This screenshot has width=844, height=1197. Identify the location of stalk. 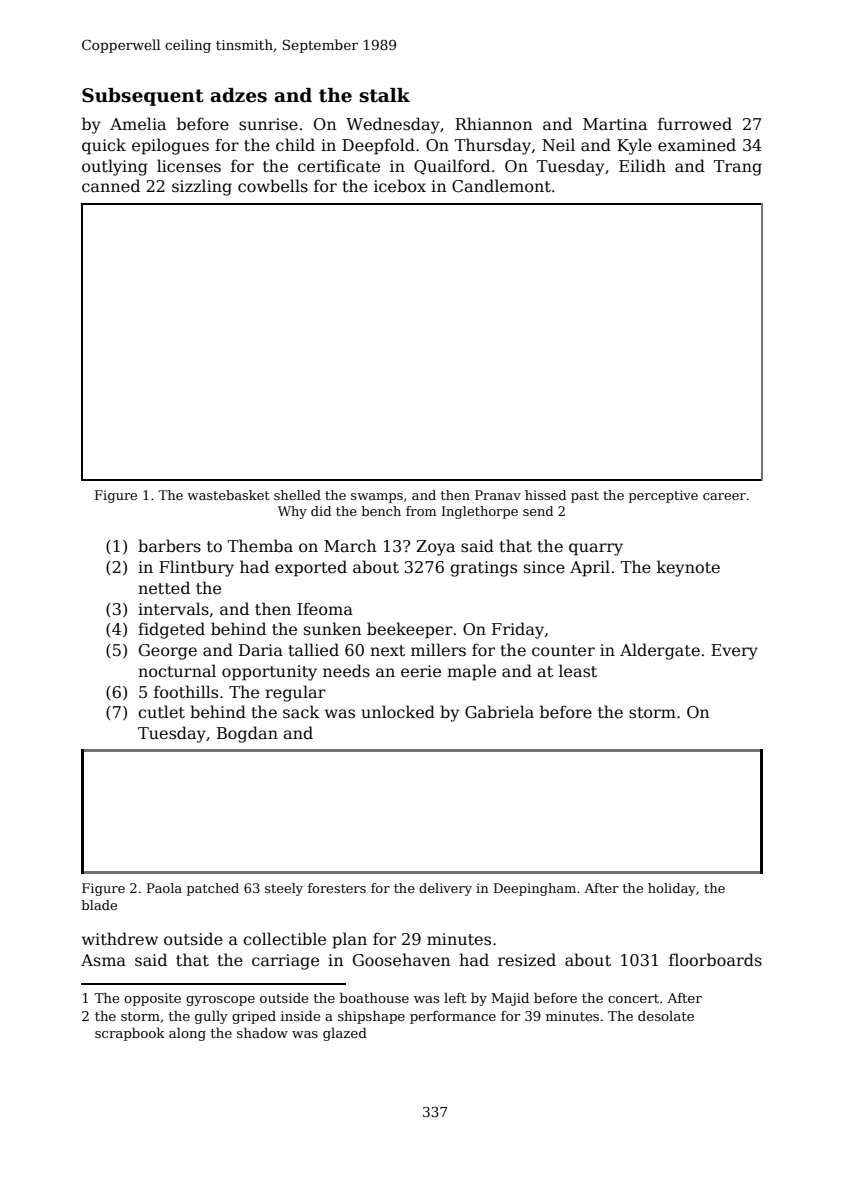
(384, 95).
